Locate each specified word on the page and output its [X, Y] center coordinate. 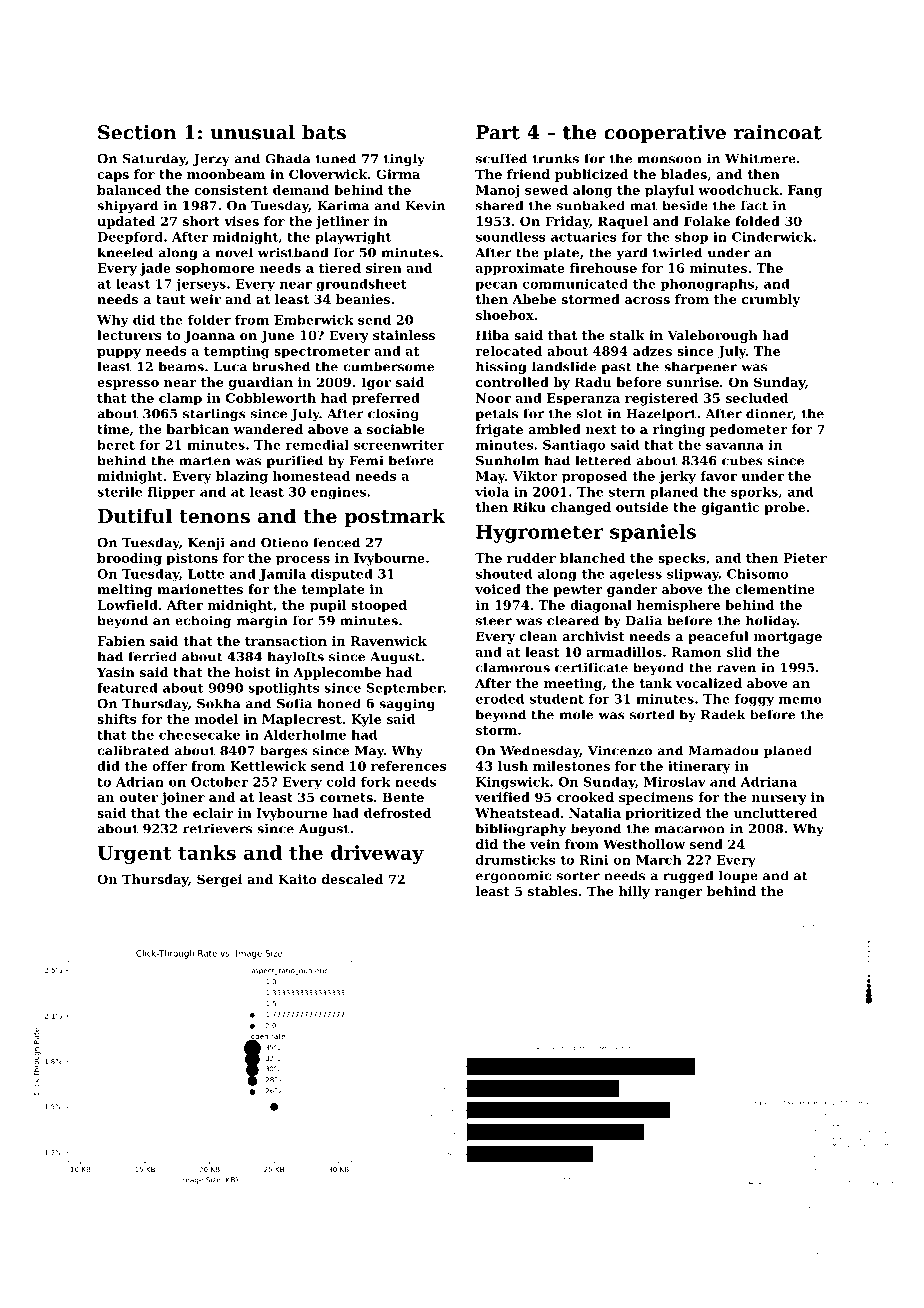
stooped [379, 606]
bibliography [521, 829]
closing [393, 414]
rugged [688, 876]
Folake [707, 221]
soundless [511, 237]
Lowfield [127, 605]
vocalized [709, 683]
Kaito [297, 879]
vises [241, 221]
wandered [268, 429]
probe [784, 508]
